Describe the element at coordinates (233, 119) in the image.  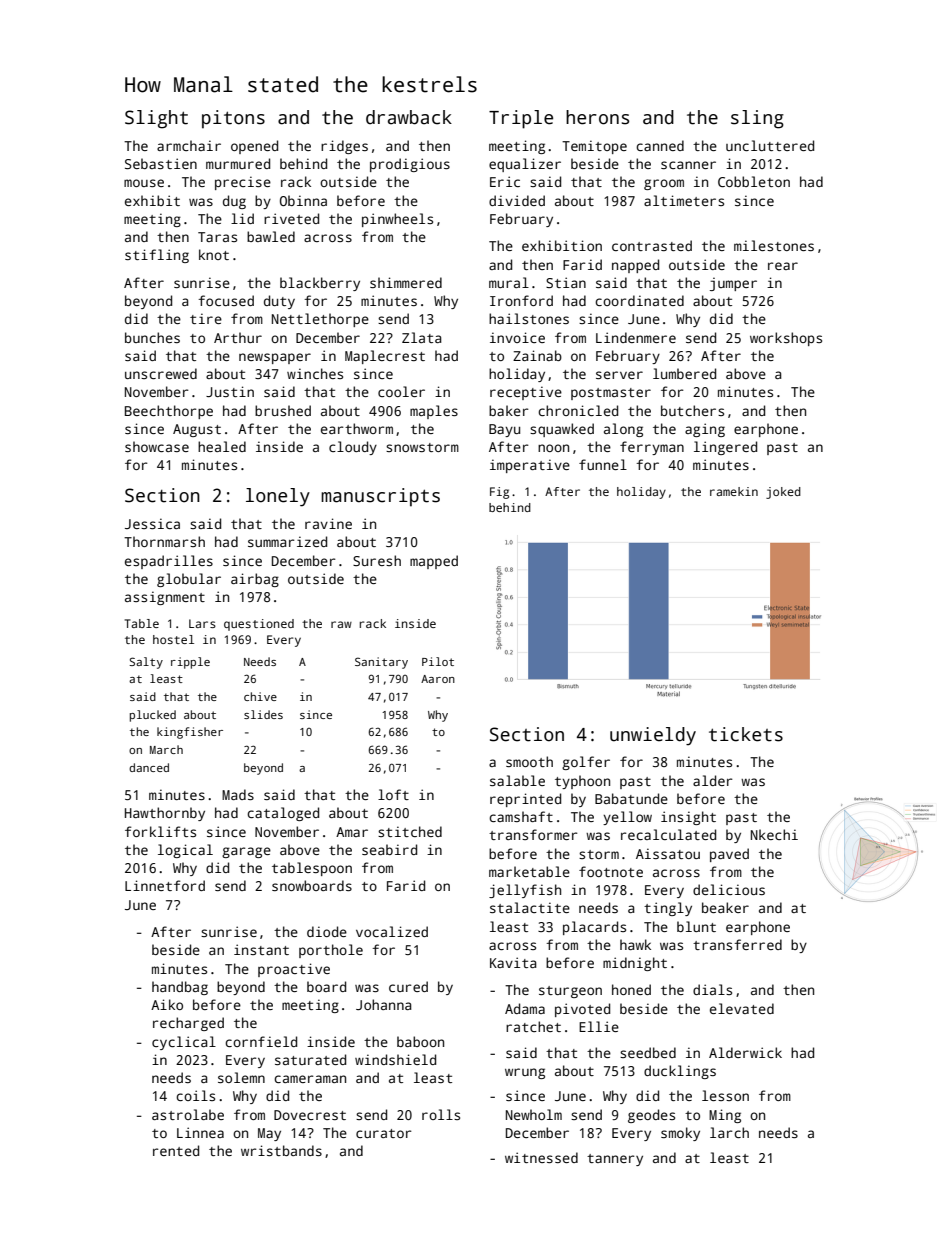
I see `pitons` at that location.
